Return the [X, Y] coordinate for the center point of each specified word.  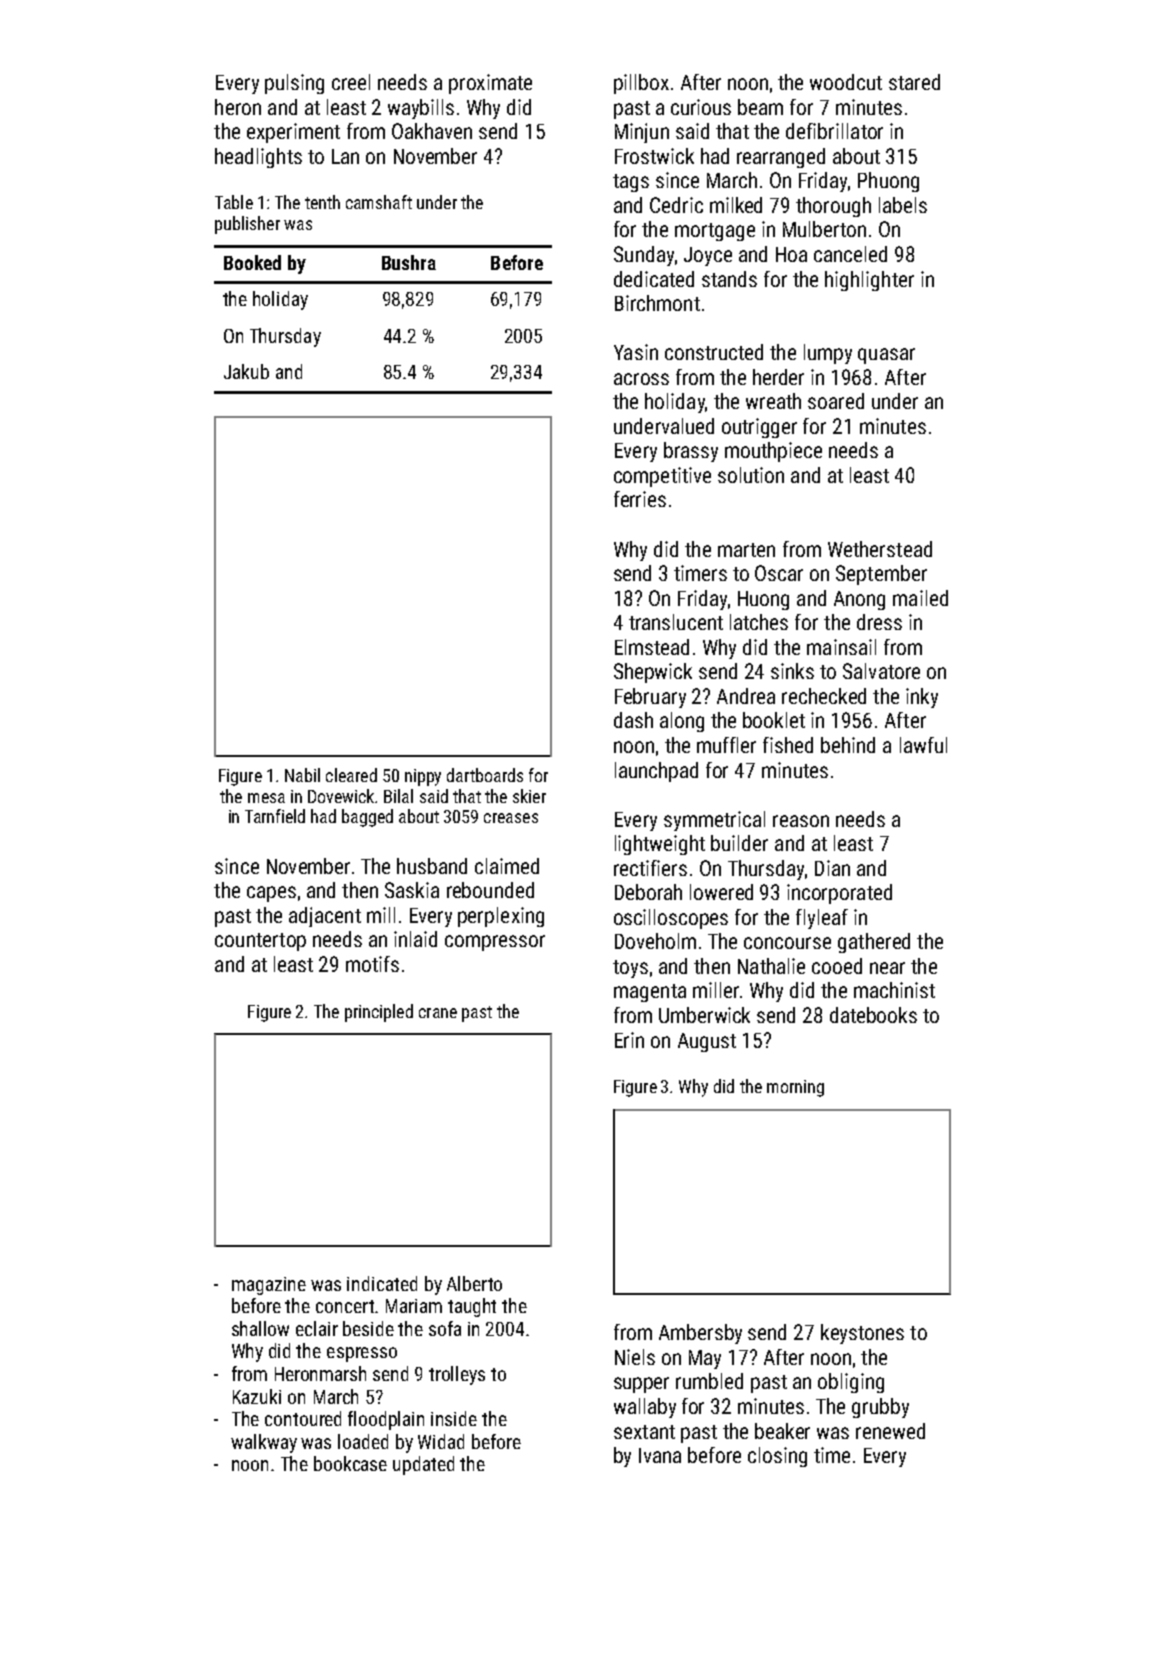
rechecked [824, 696]
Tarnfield [275, 816]
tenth [322, 202]
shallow [260, 1328]
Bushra [409, 262]
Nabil [302, 775]
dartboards [485, 775]
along [682, 722]
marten [746, 550]
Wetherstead [880, 549]
